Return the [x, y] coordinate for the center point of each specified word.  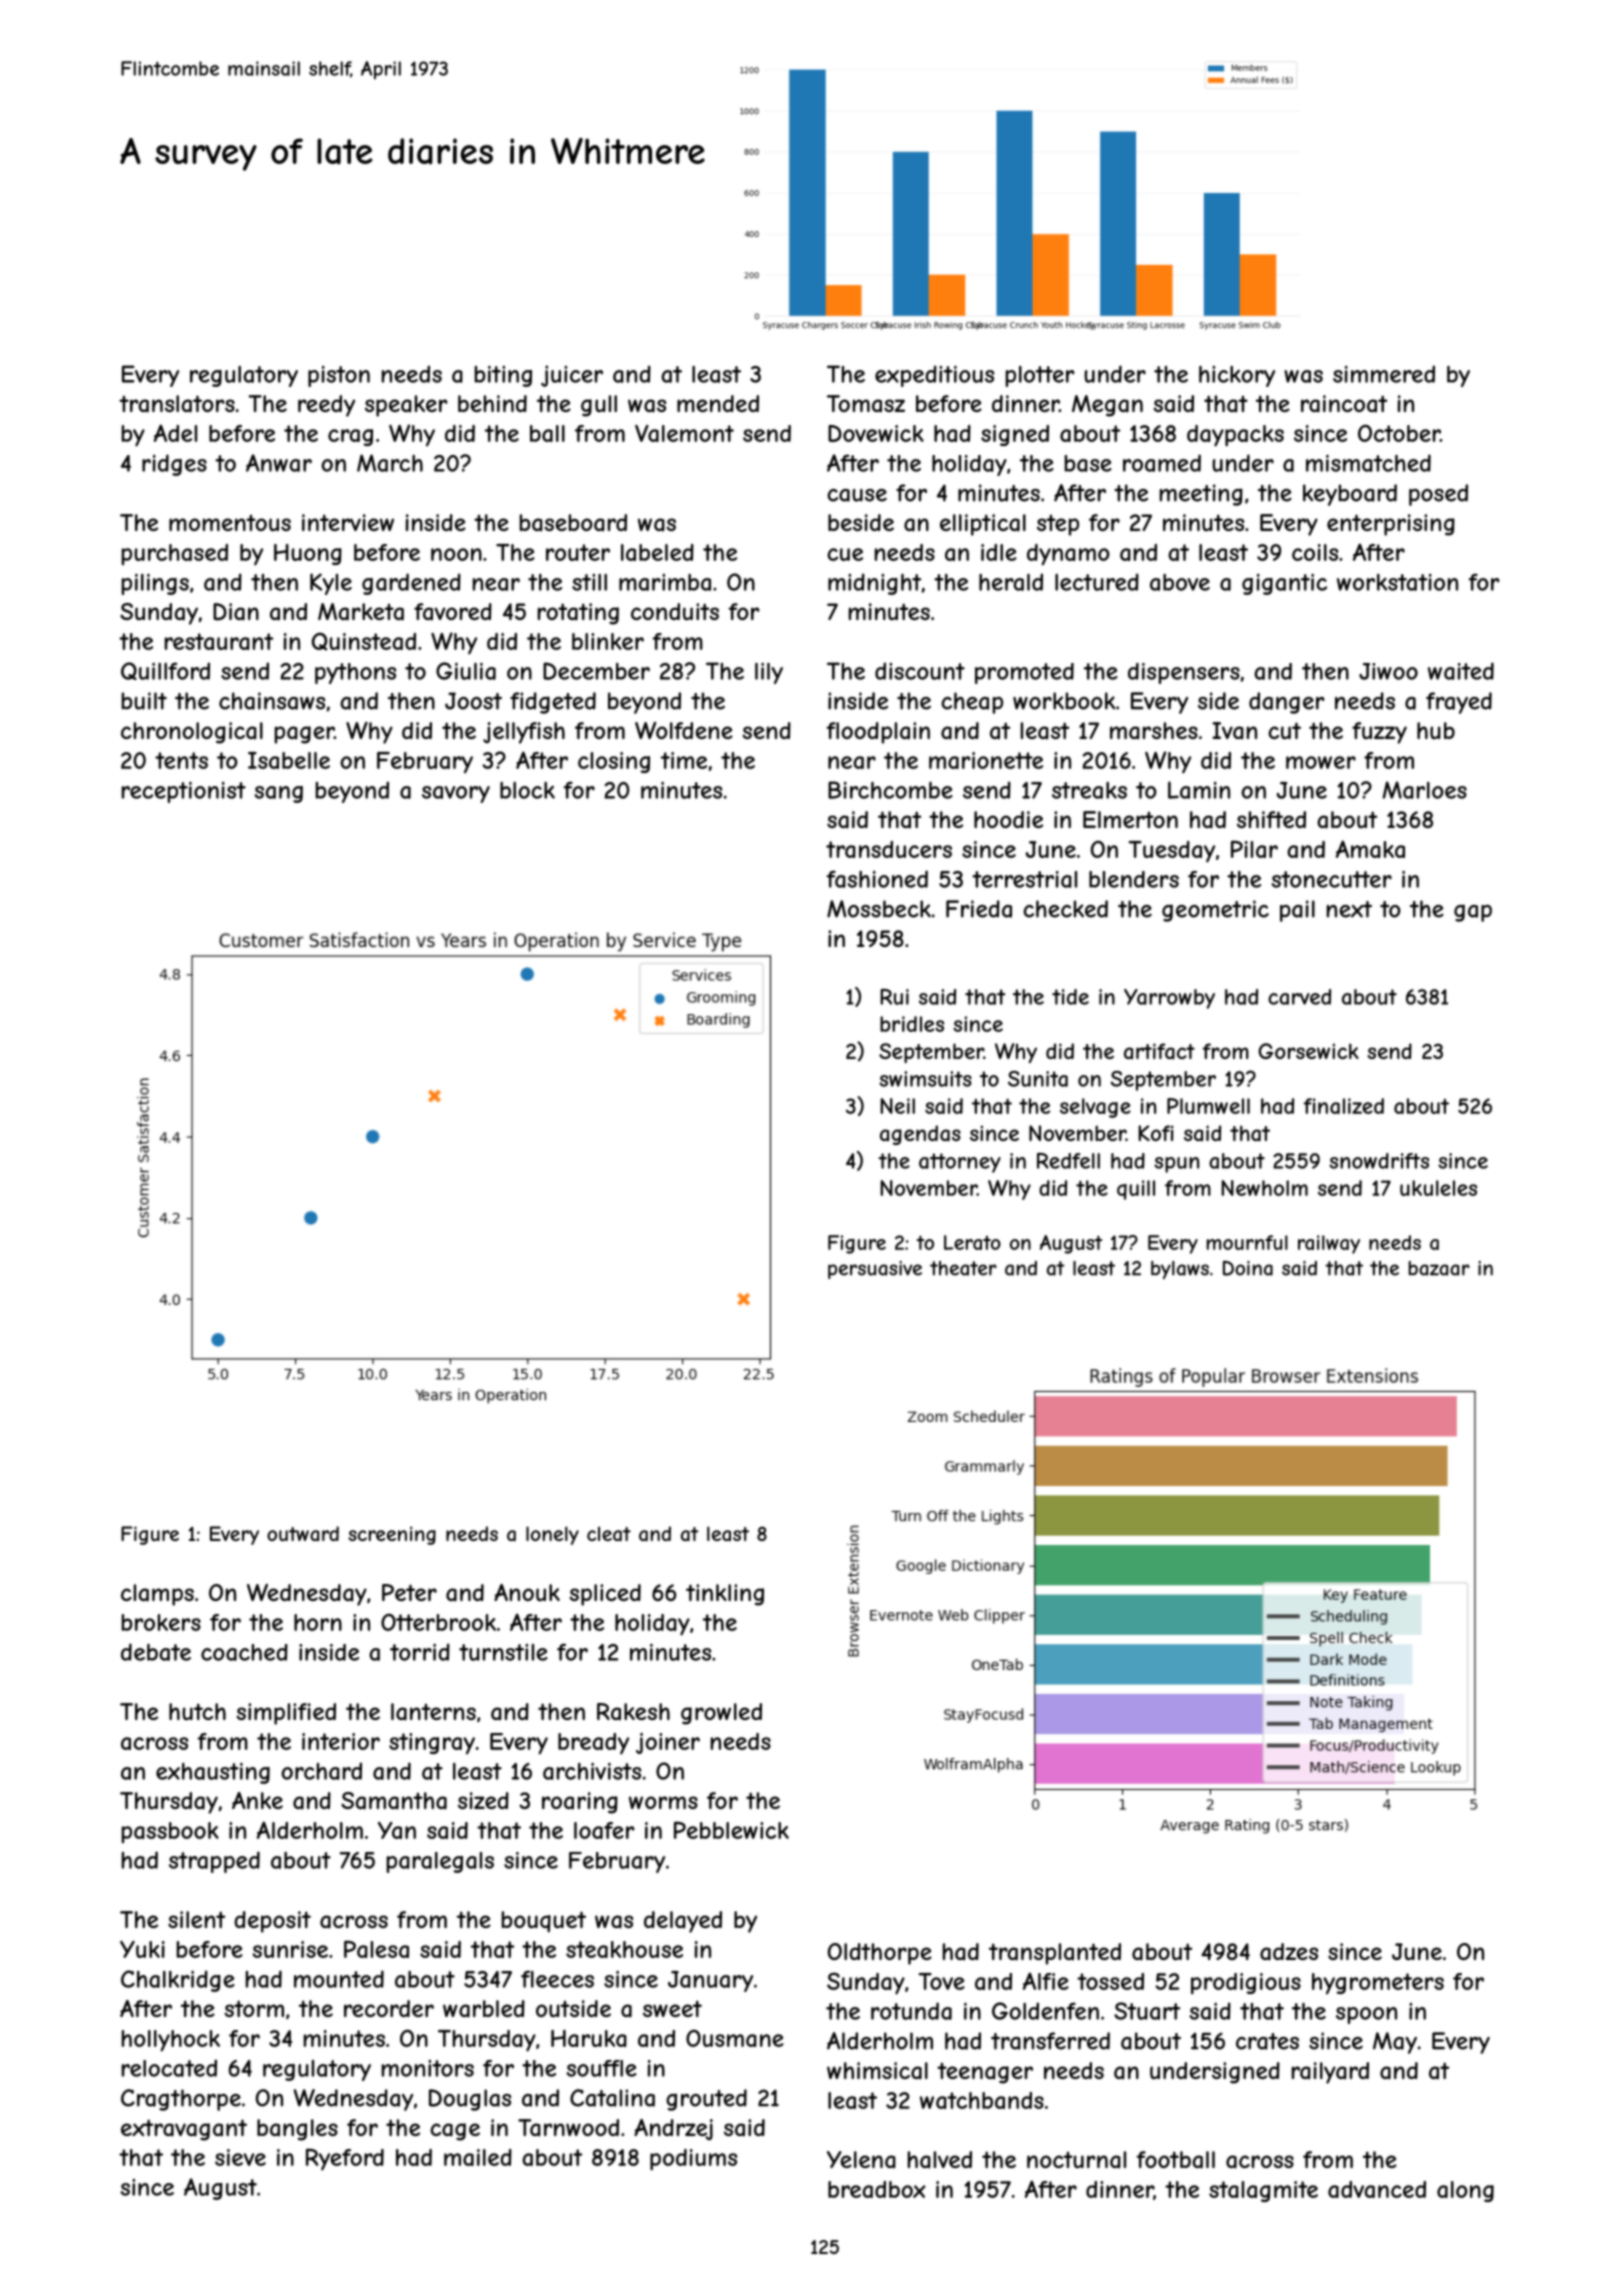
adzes [1289, 1952]
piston [339, 376]
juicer [572, 376]
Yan [397, 1830]
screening [392, 1535]
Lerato [972, 1242]
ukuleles [1438, 1188]
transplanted [1055, 1954]
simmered [1384, 374]
